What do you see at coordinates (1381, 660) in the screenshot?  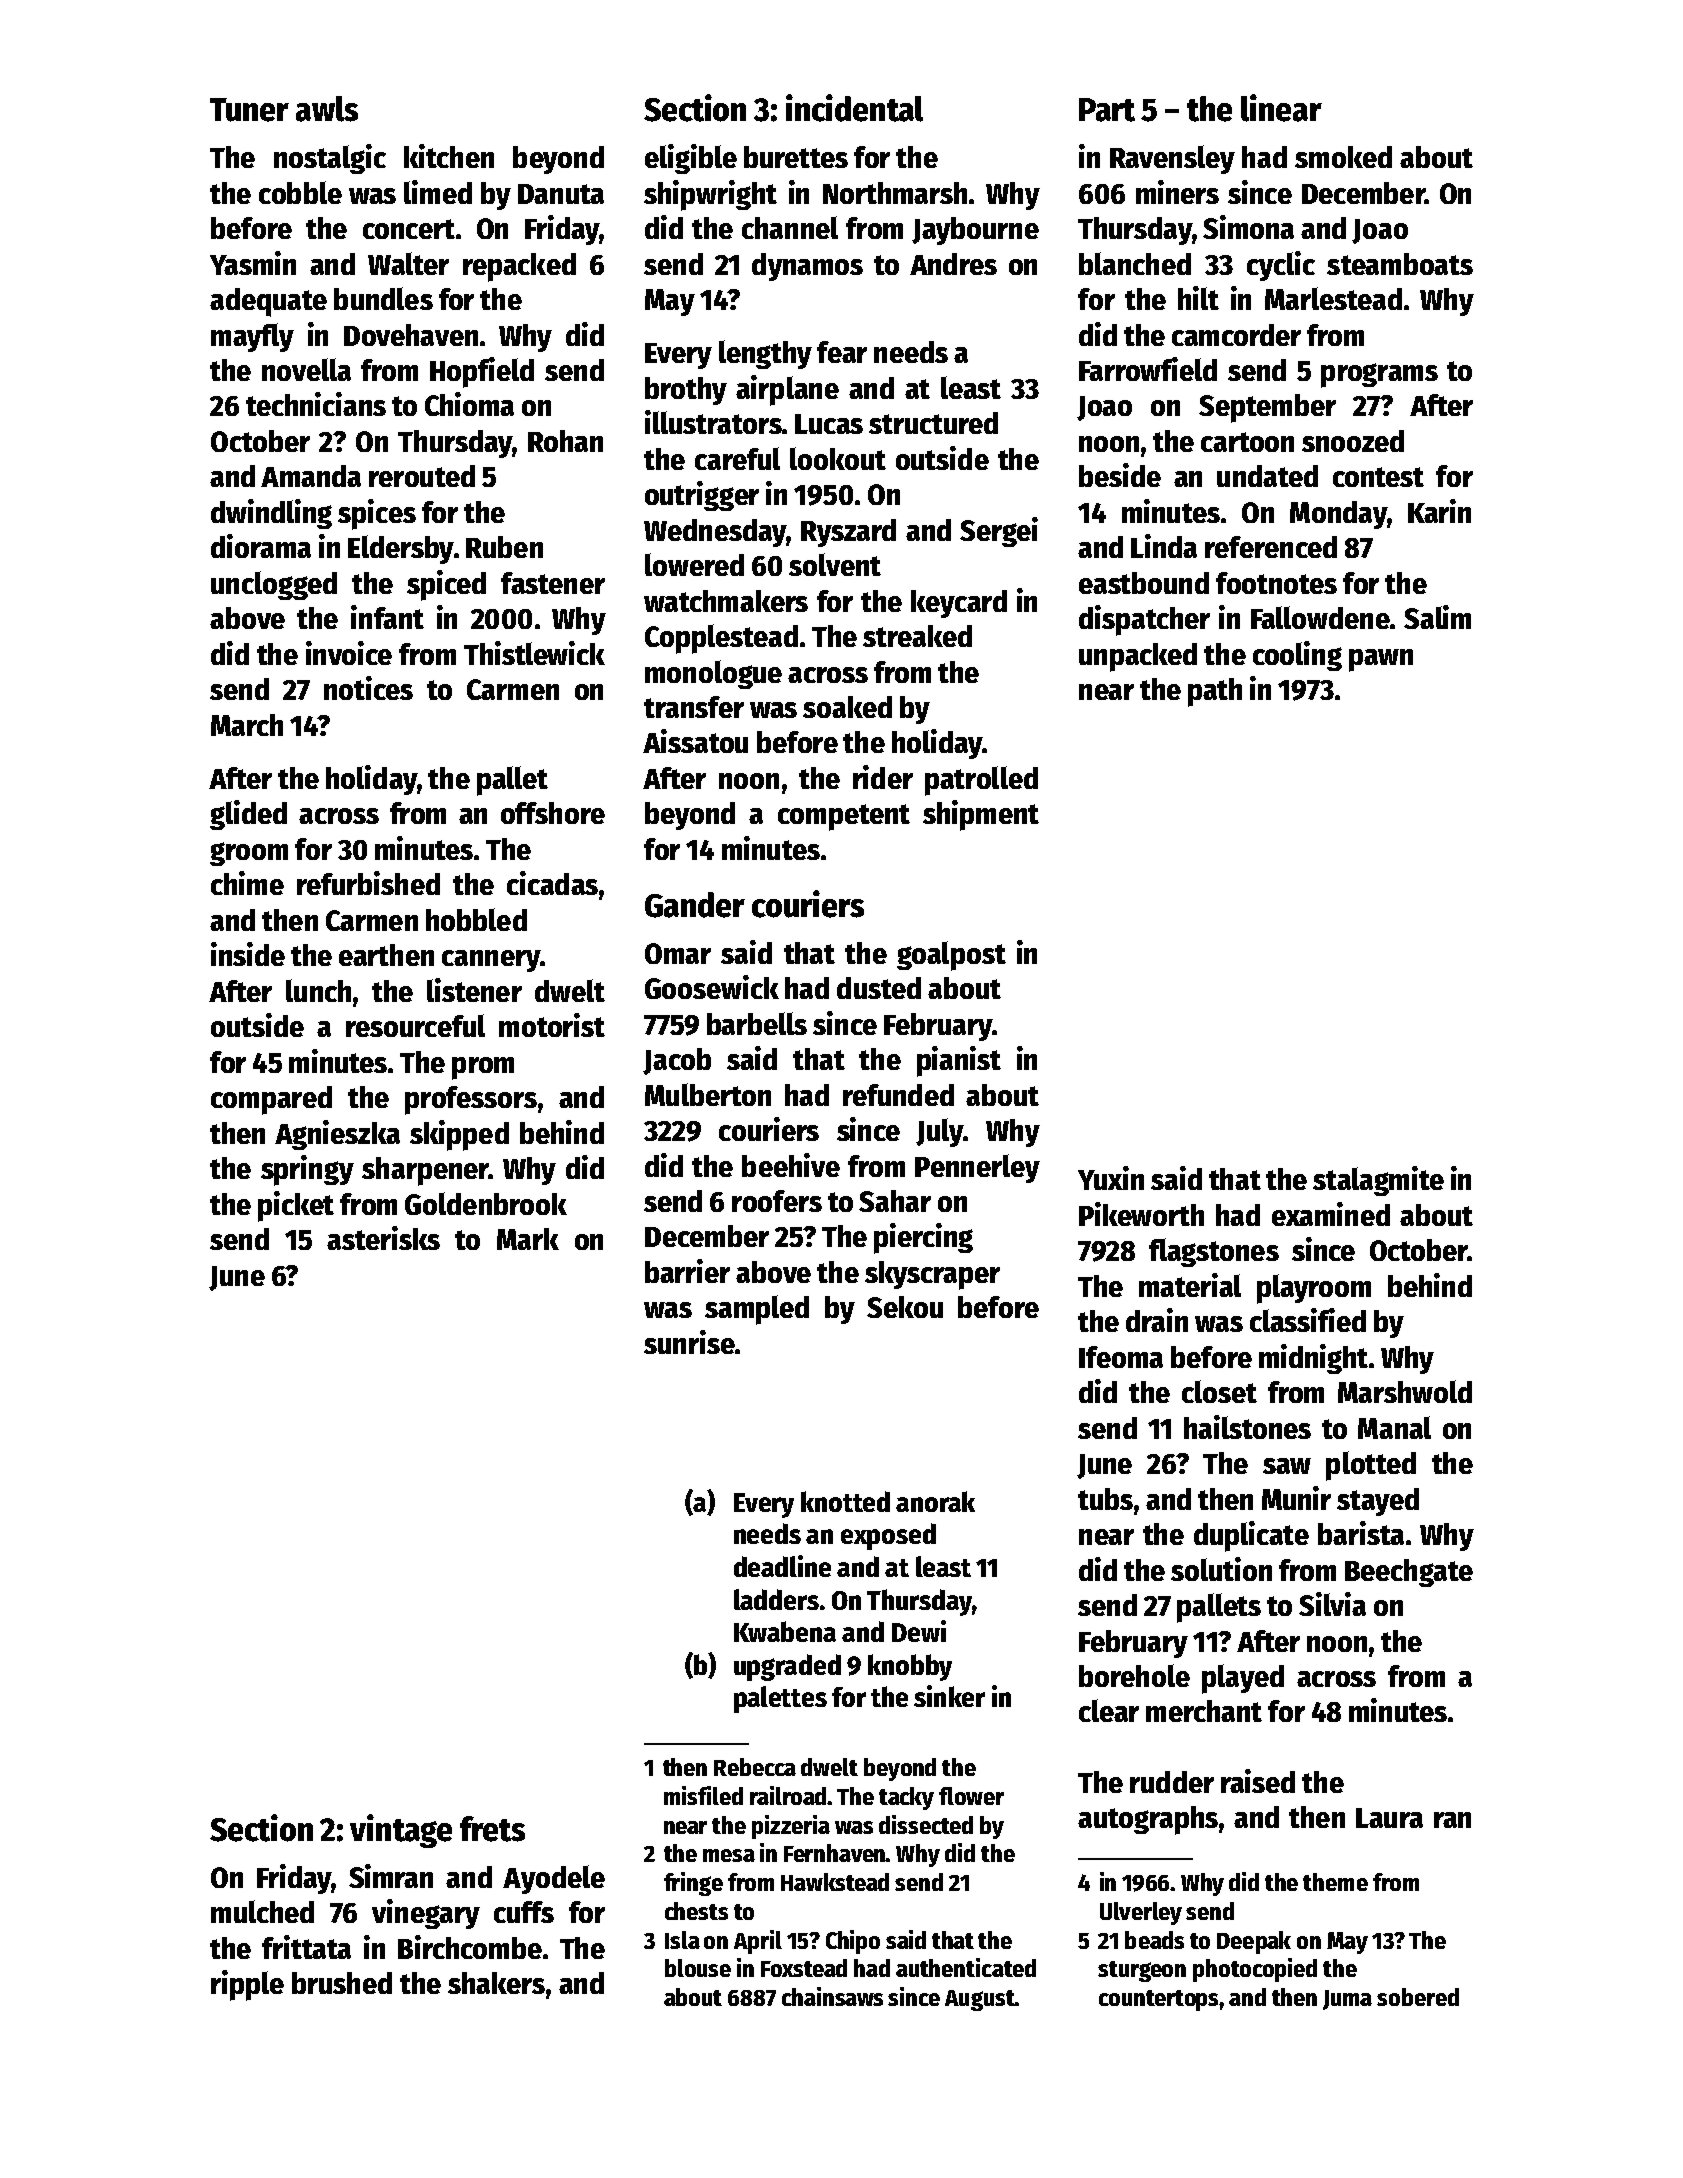 I see `pawn` at bounding box center [1381, 660].
